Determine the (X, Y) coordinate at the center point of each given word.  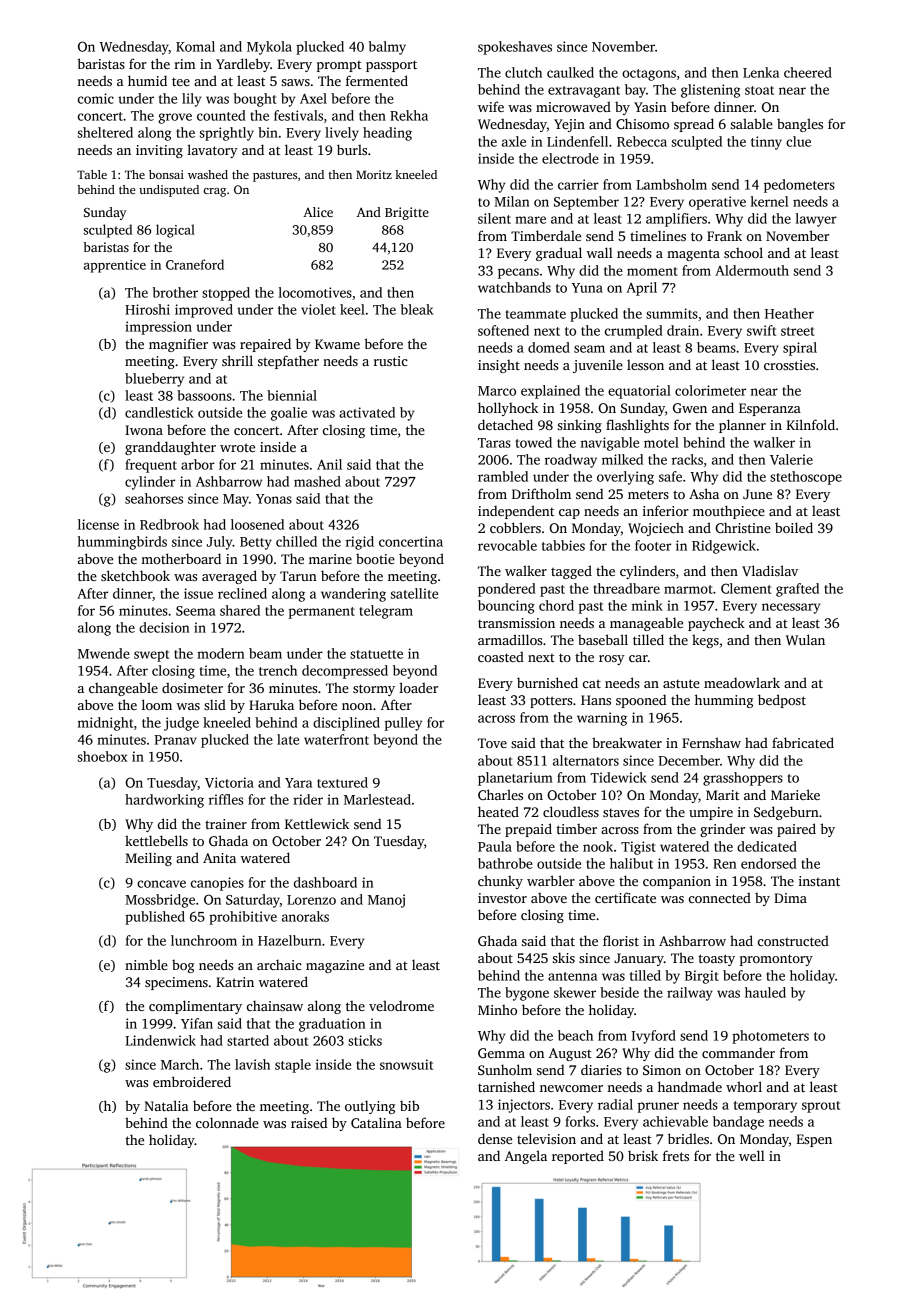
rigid (360, 543)
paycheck (716, 624)
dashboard (325, 882)
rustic (391, 361)
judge (181, 724)
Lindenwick (160, 1040)
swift (761, 330)
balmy (387, 48)
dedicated (767, 846)
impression (158, 328)
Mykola (269, 48)
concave (161, 884)
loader (418, 687)
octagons (649, 75)
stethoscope (806, 478)
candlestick (159, 412)
